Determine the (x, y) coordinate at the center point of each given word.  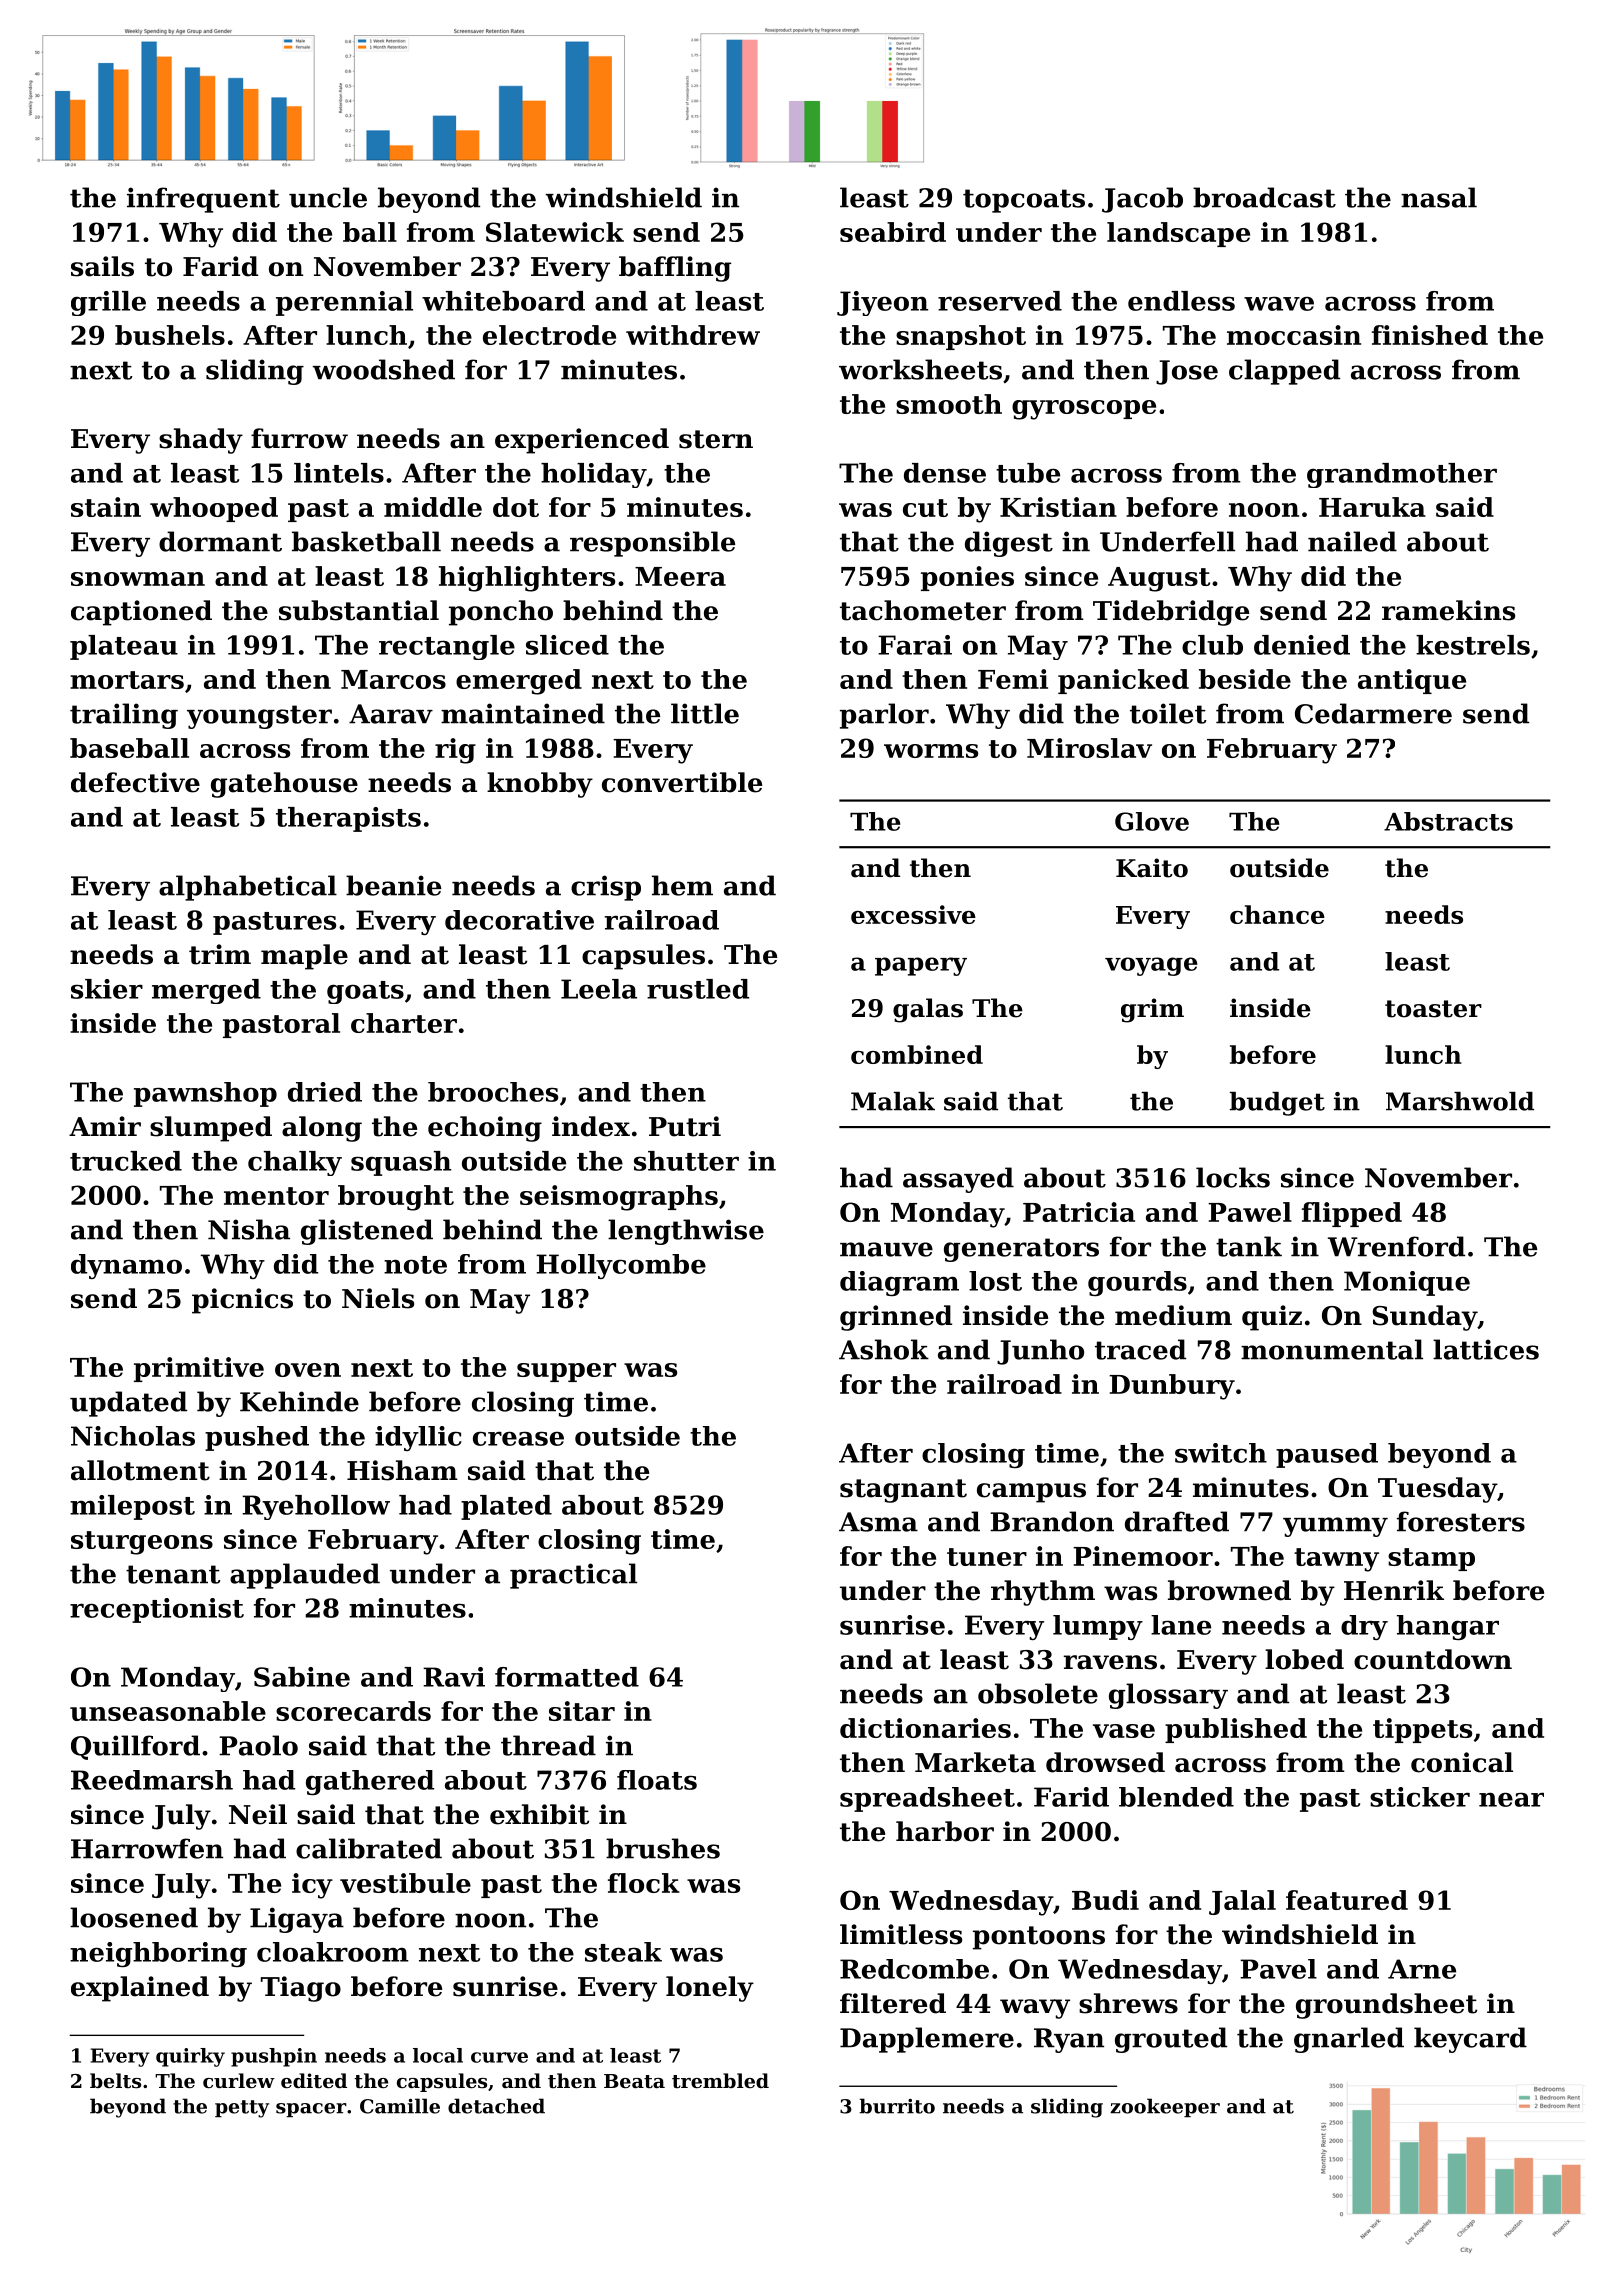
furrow (299, 438)
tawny (1336, 1560)
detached (496, 2106)
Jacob (1142, 200)
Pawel (1250, 1212)
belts (115, 2081)
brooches (493, 1092)
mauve (886, 1249)
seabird (893, 232)
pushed (257, 1438)
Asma (878, 1522)
